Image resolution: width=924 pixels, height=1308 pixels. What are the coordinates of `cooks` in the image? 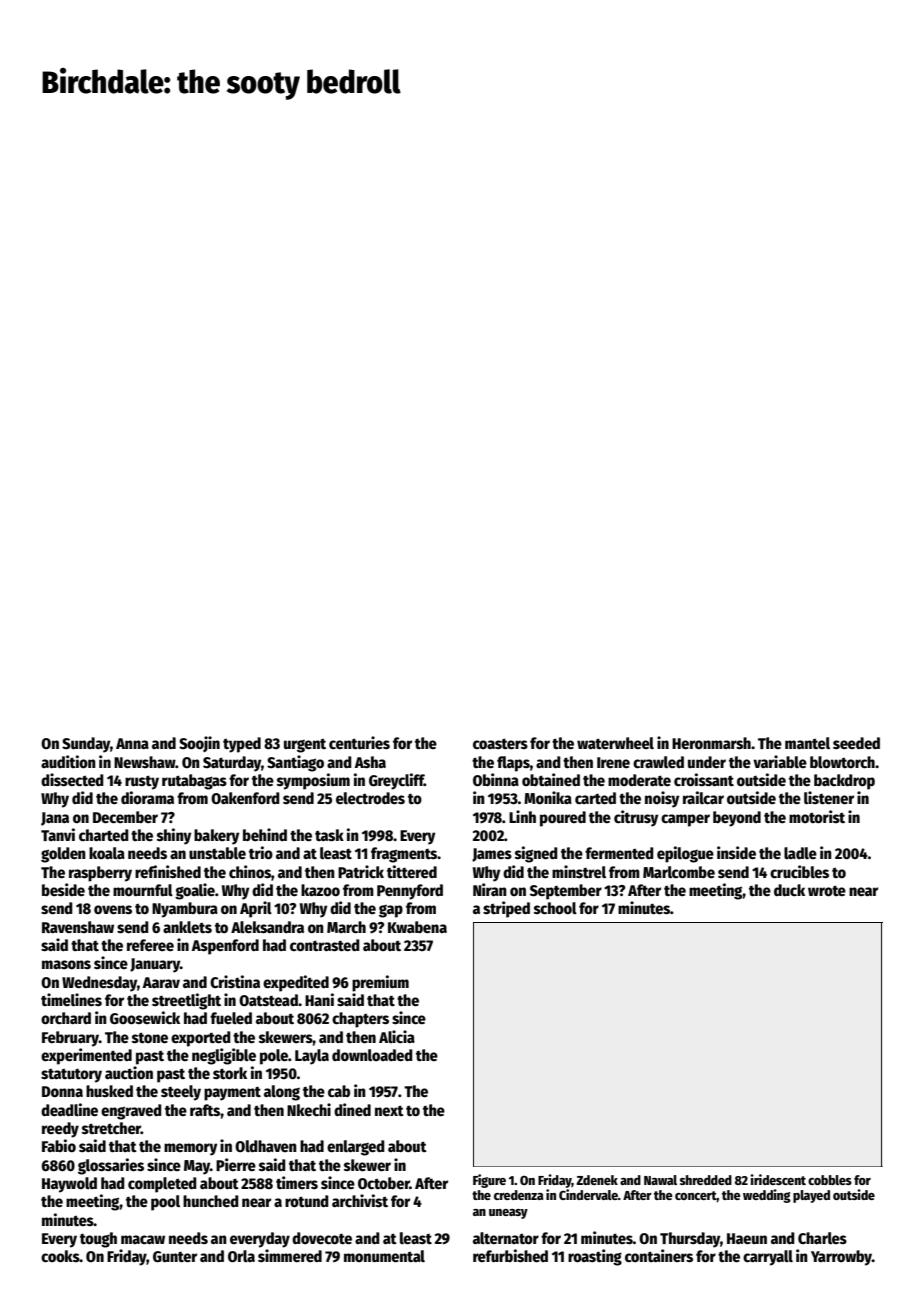 It's located at (60, 1256).
